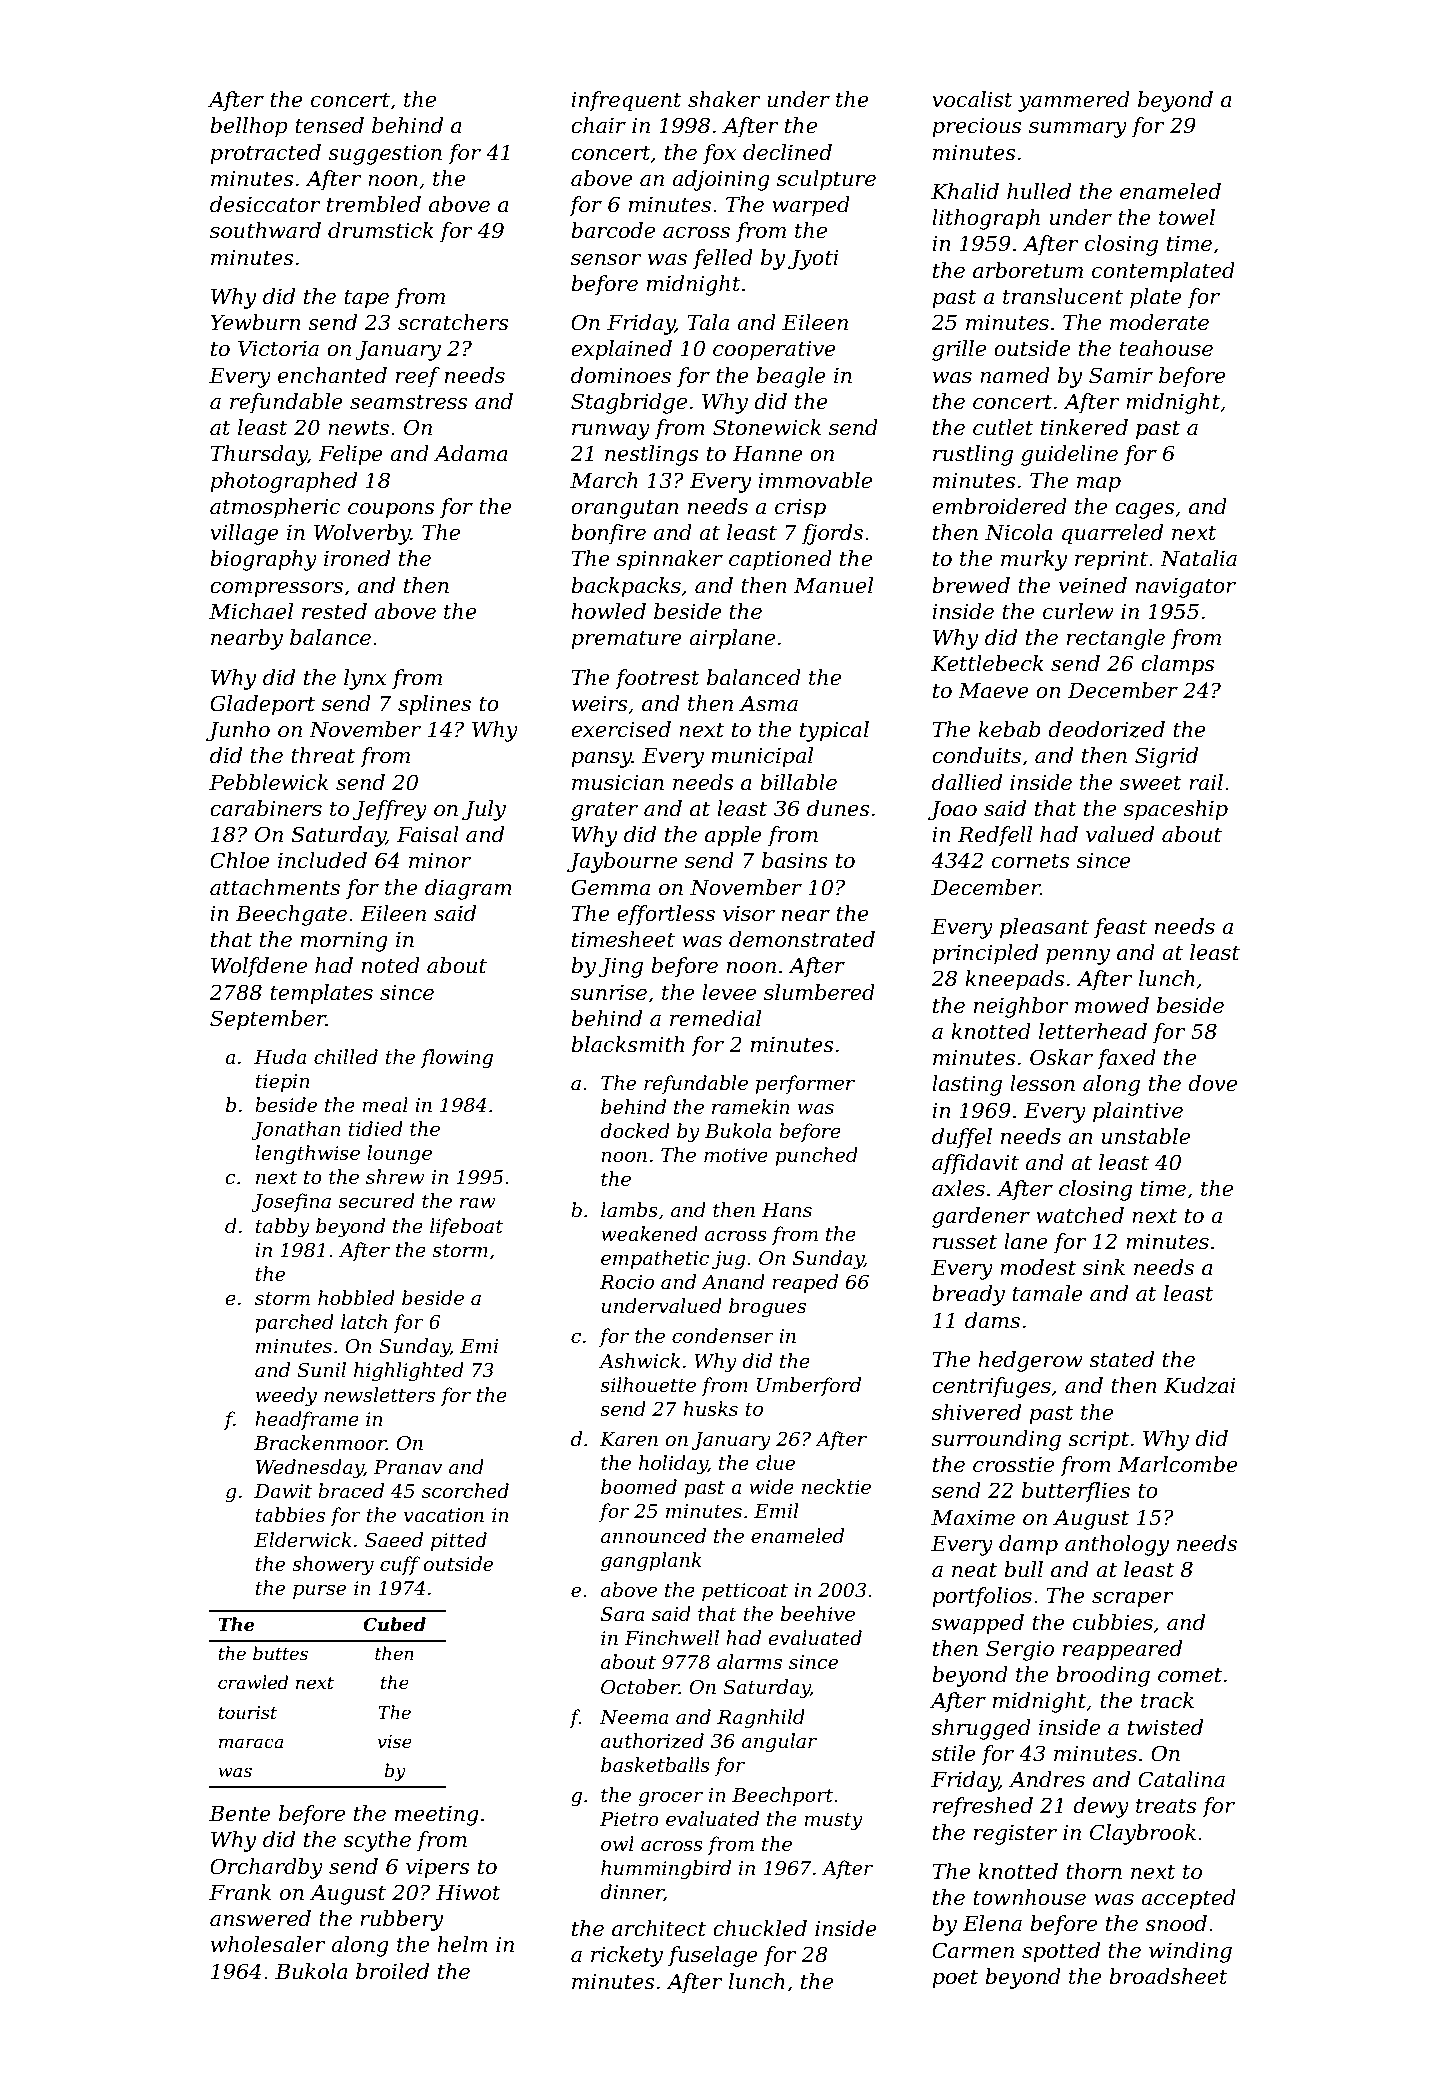 The image size is (1450, 2100). Describe the element at coordinates (971, 585) in the image. I see `brewed` at that location.
